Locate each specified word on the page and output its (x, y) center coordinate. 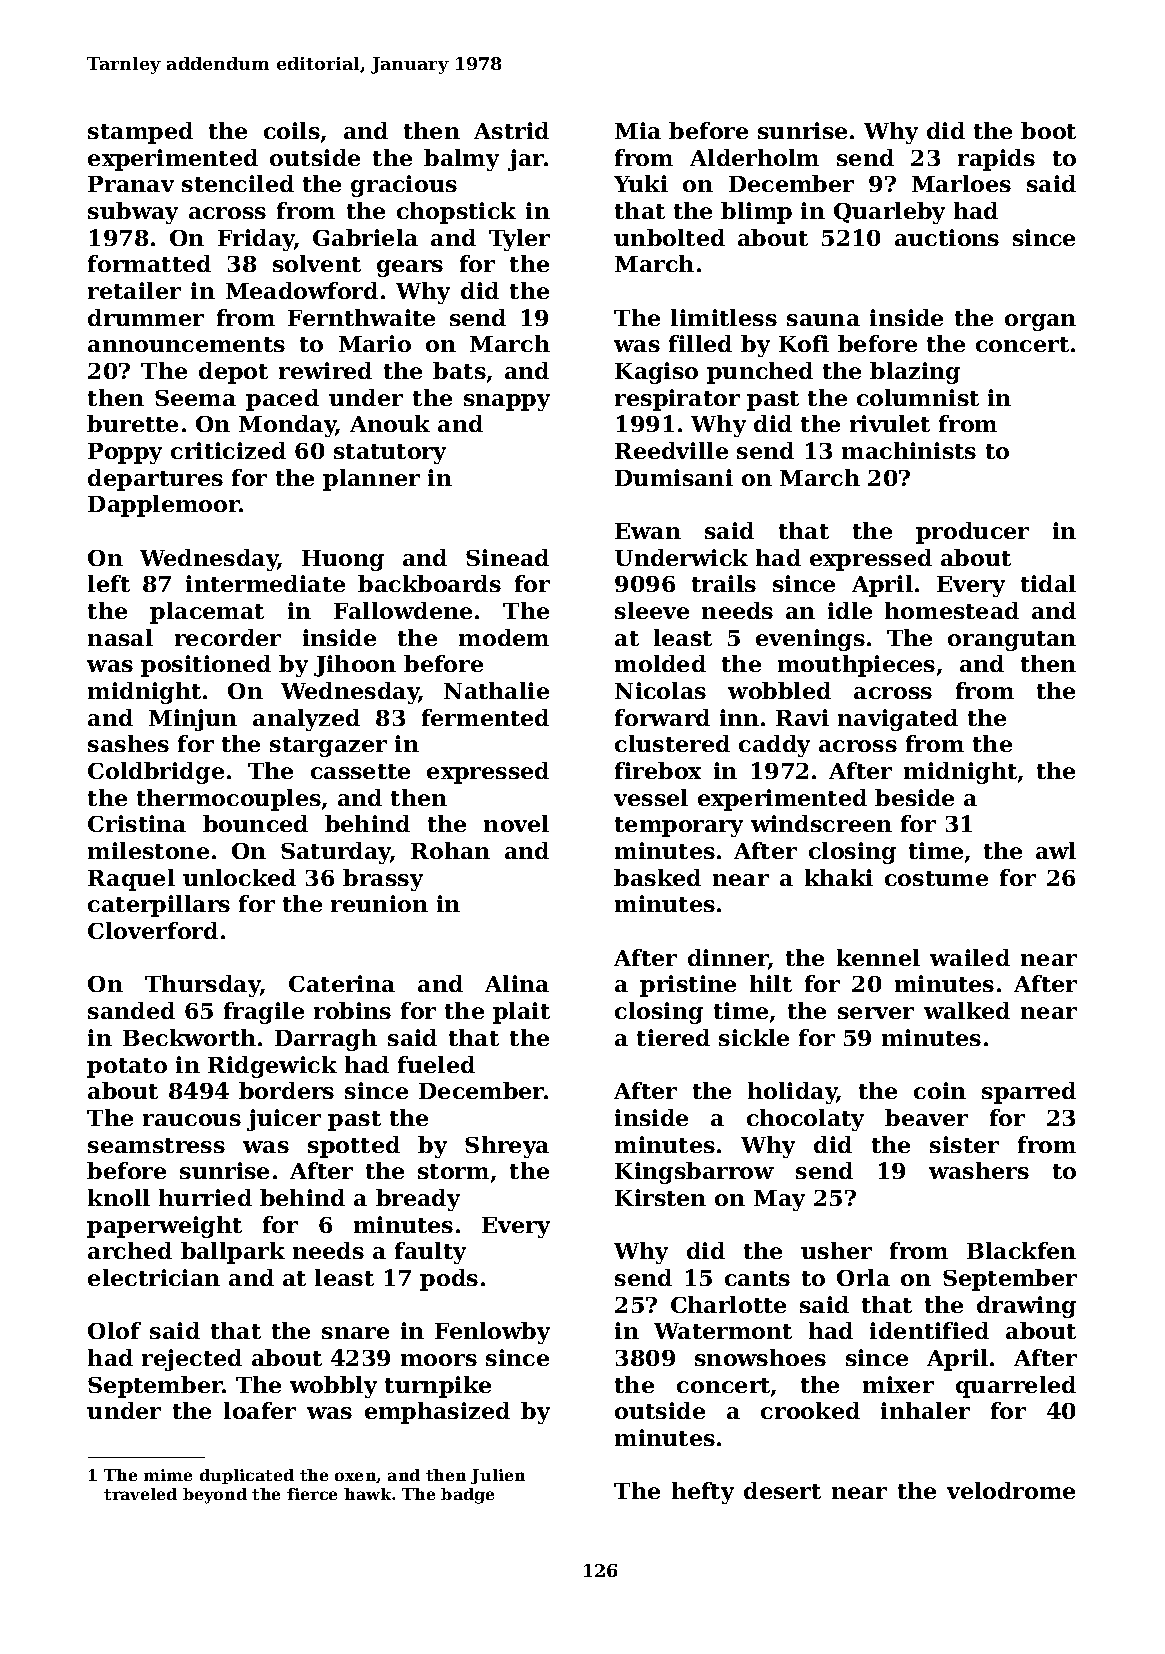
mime (168, 1475)
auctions (947, 237)
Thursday (203, 986)
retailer (134, 290)
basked (657, 877)
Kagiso (656, 373)
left (109, 583)
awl (1056, 850)
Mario (375, 343)
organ (1040, 322)
